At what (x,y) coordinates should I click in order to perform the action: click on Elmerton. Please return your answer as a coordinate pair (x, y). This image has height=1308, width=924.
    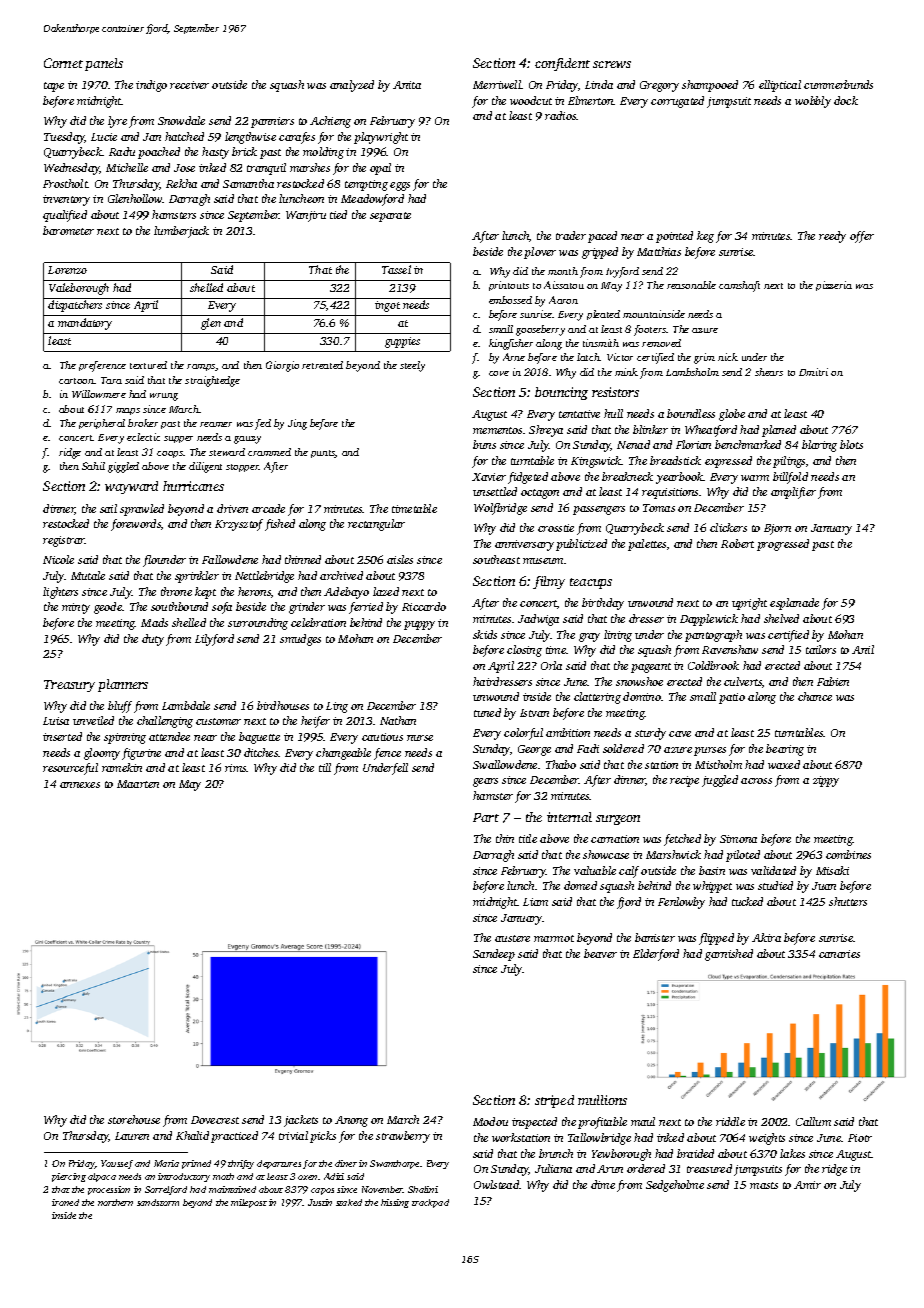
    Looking at the image, I should click on (591, 100).
